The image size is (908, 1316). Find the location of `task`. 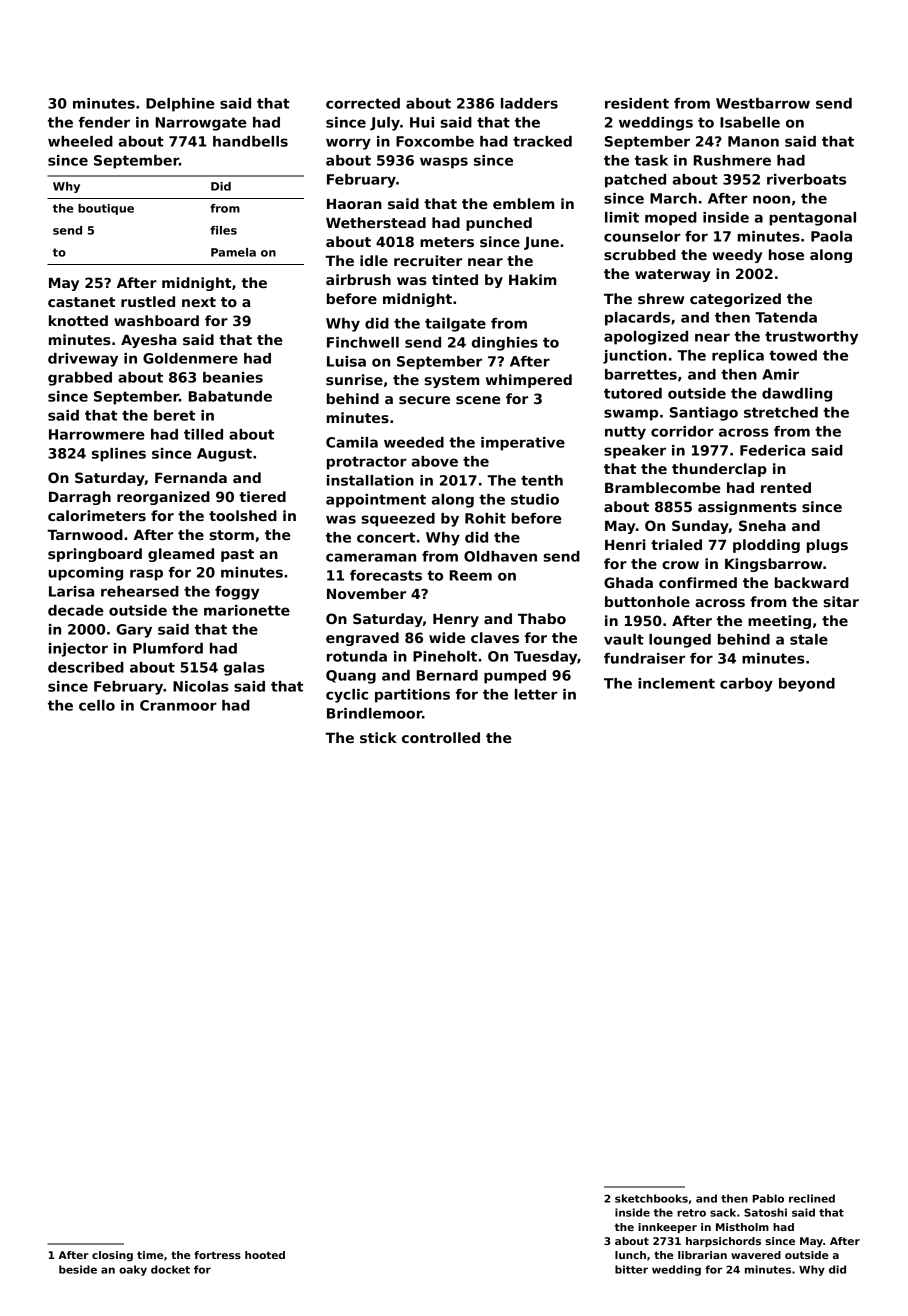

task is located at coordinates (651, 160).
